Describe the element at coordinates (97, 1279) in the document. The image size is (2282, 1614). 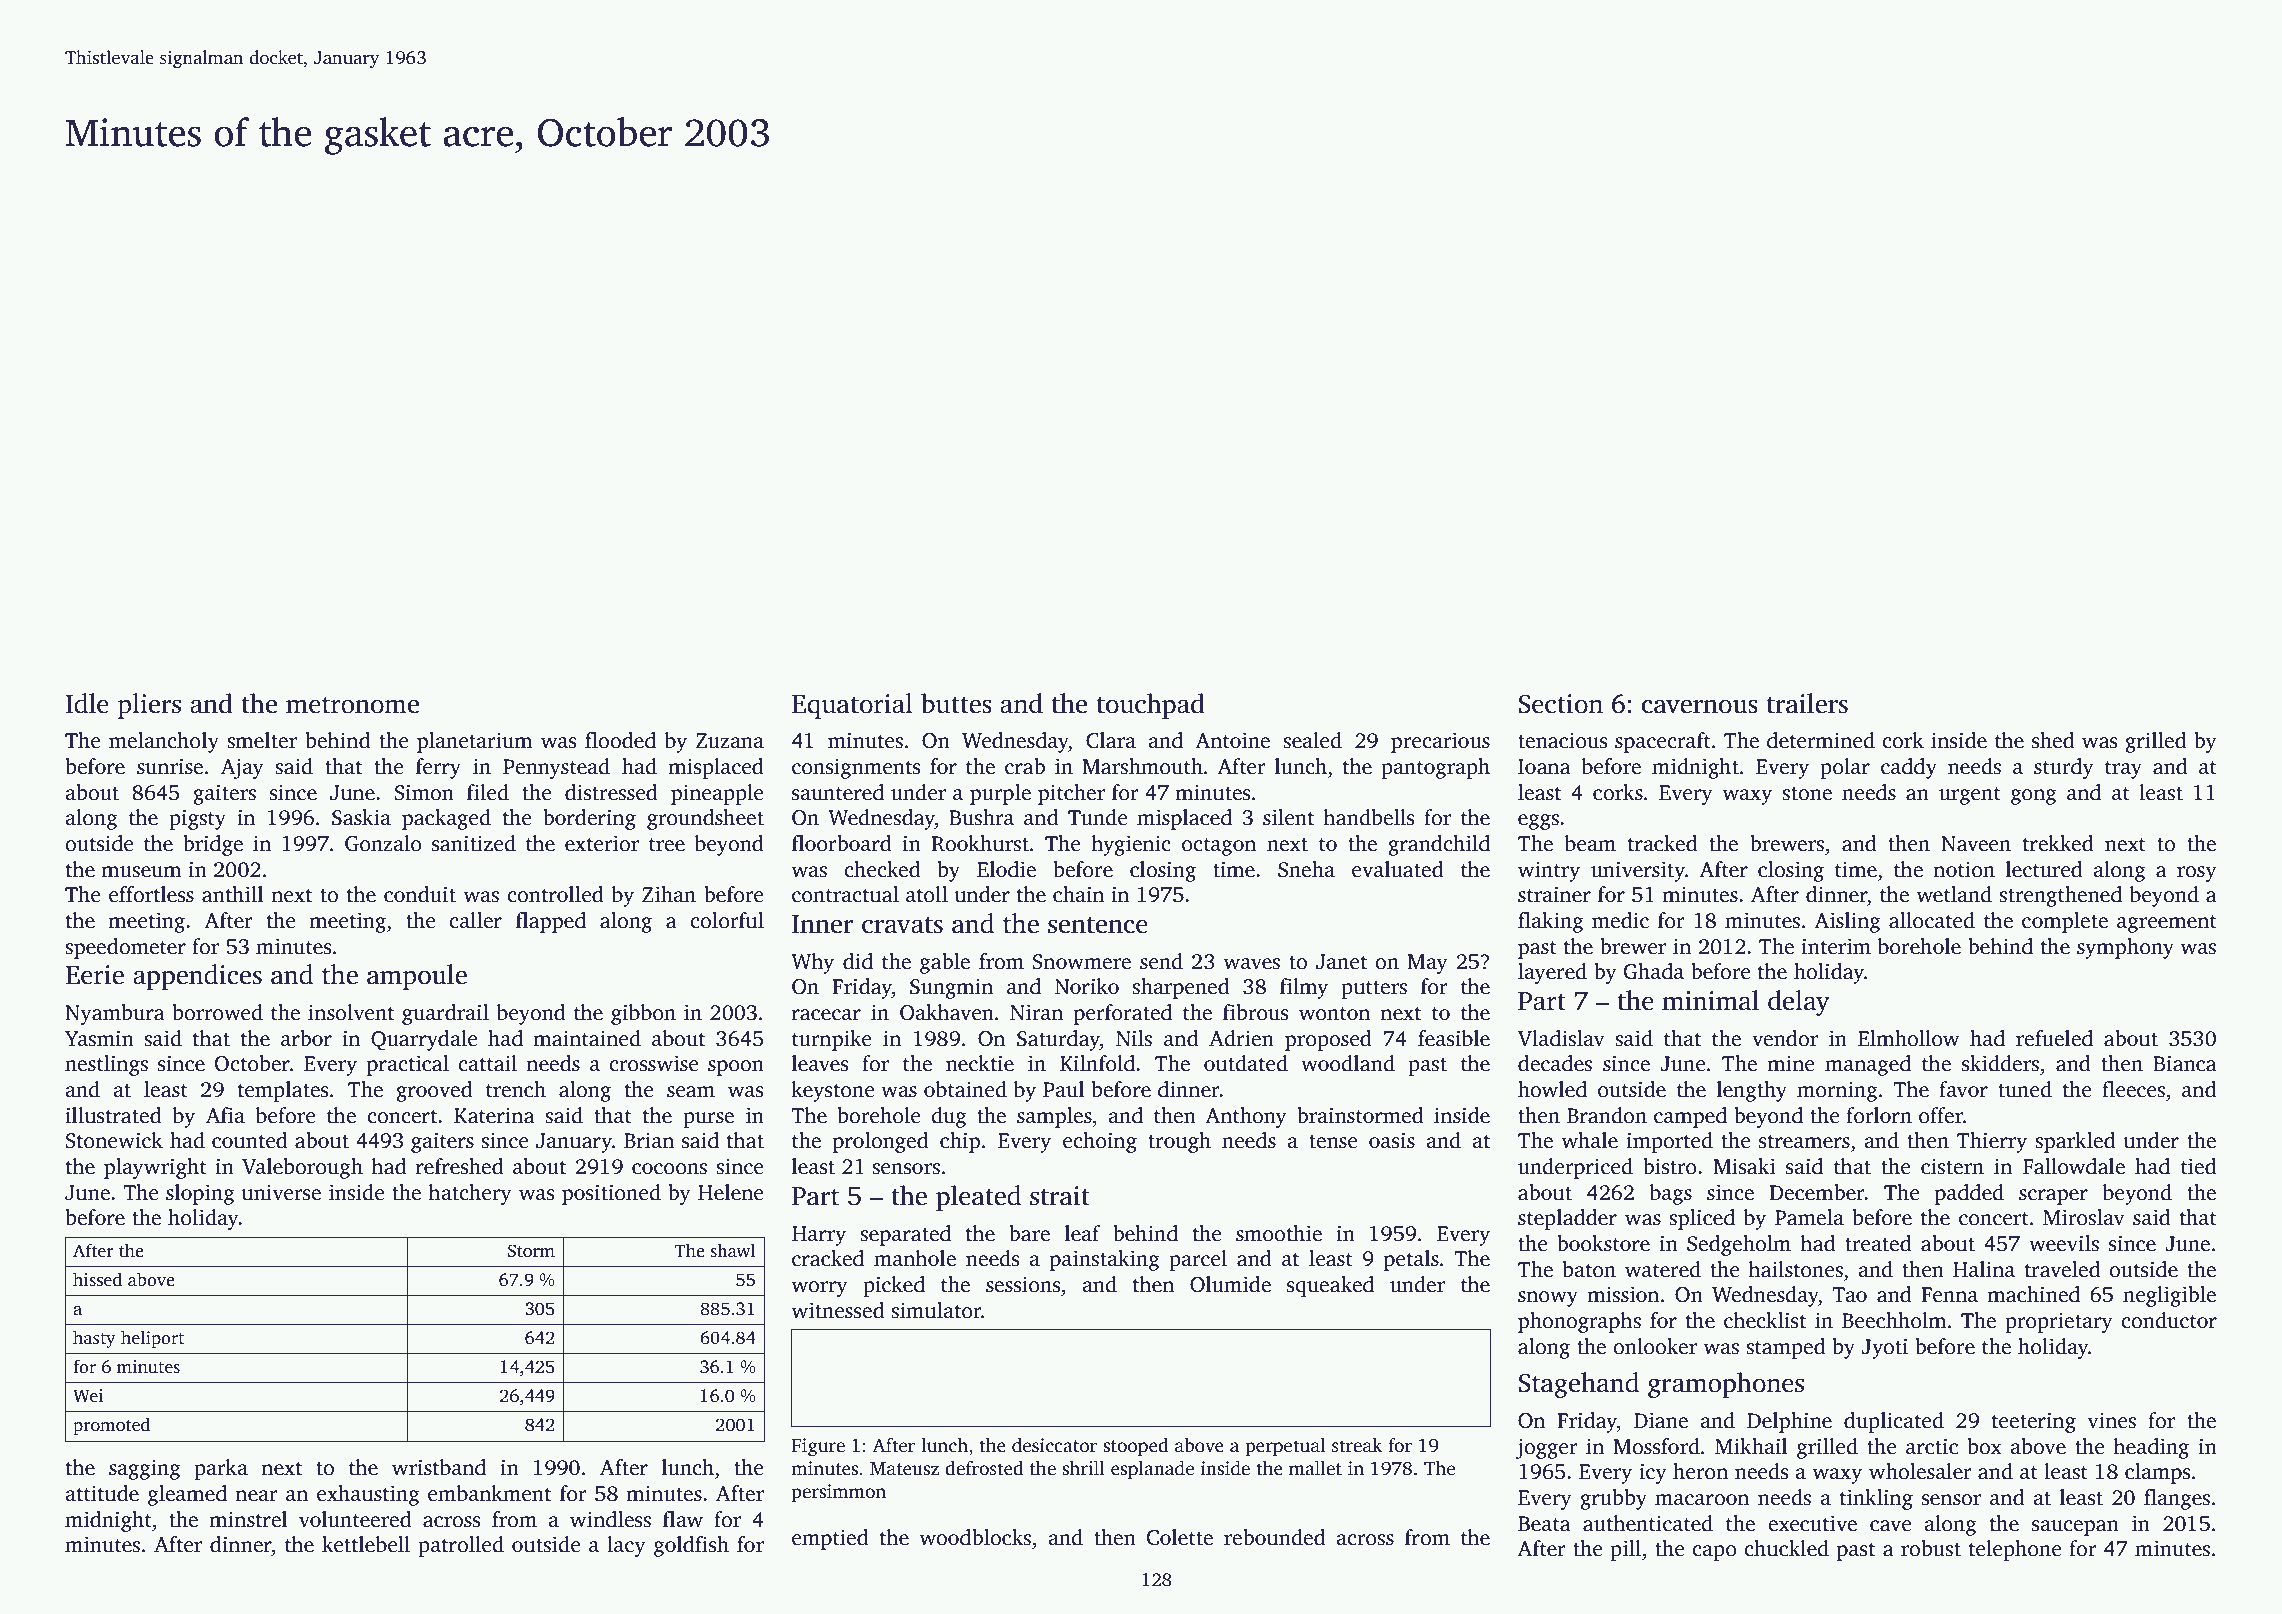
I see `hissed` at that location.
